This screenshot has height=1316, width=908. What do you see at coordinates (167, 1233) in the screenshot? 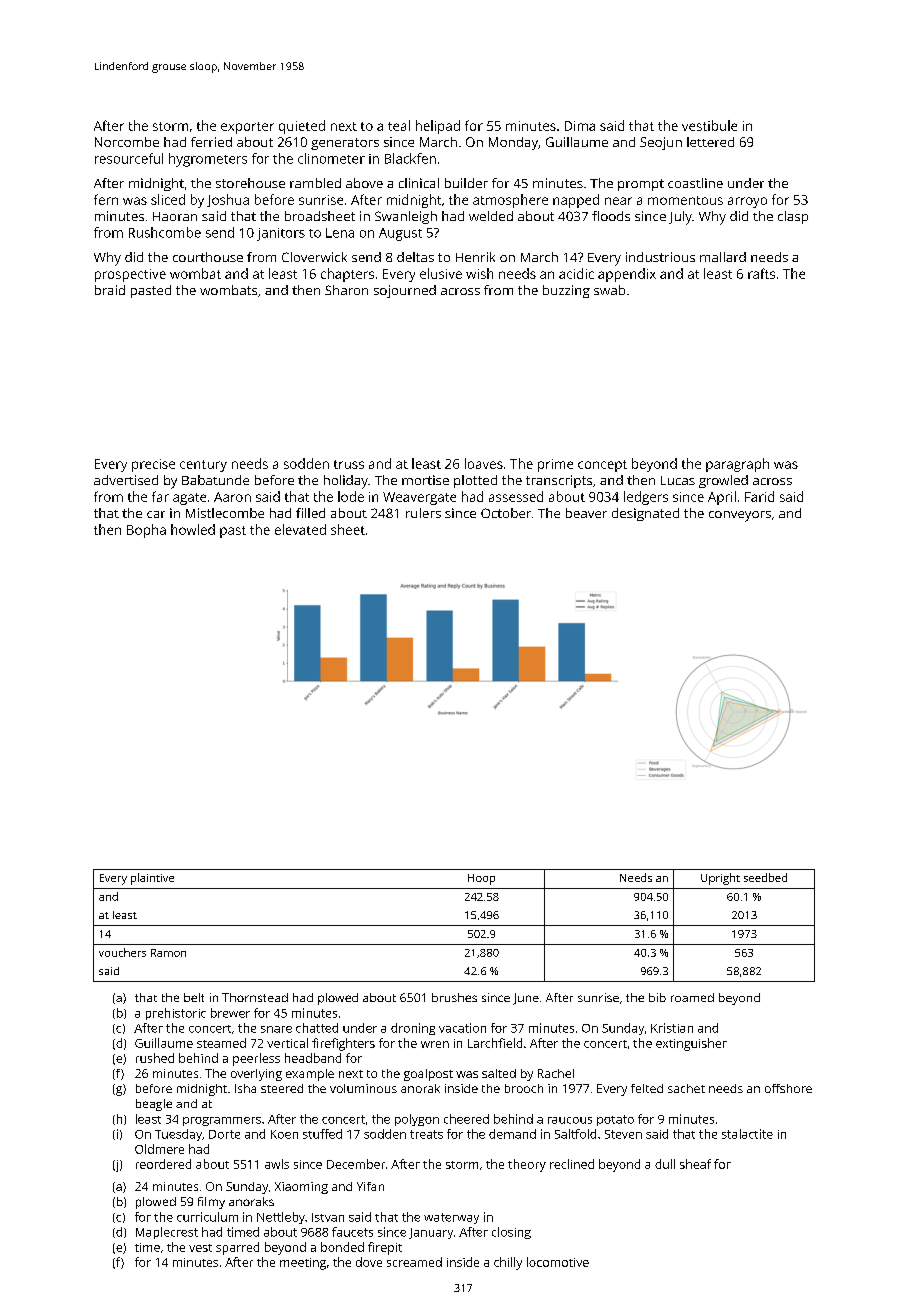
I see `Maplecrest` at bounding box center [167, 1233].
